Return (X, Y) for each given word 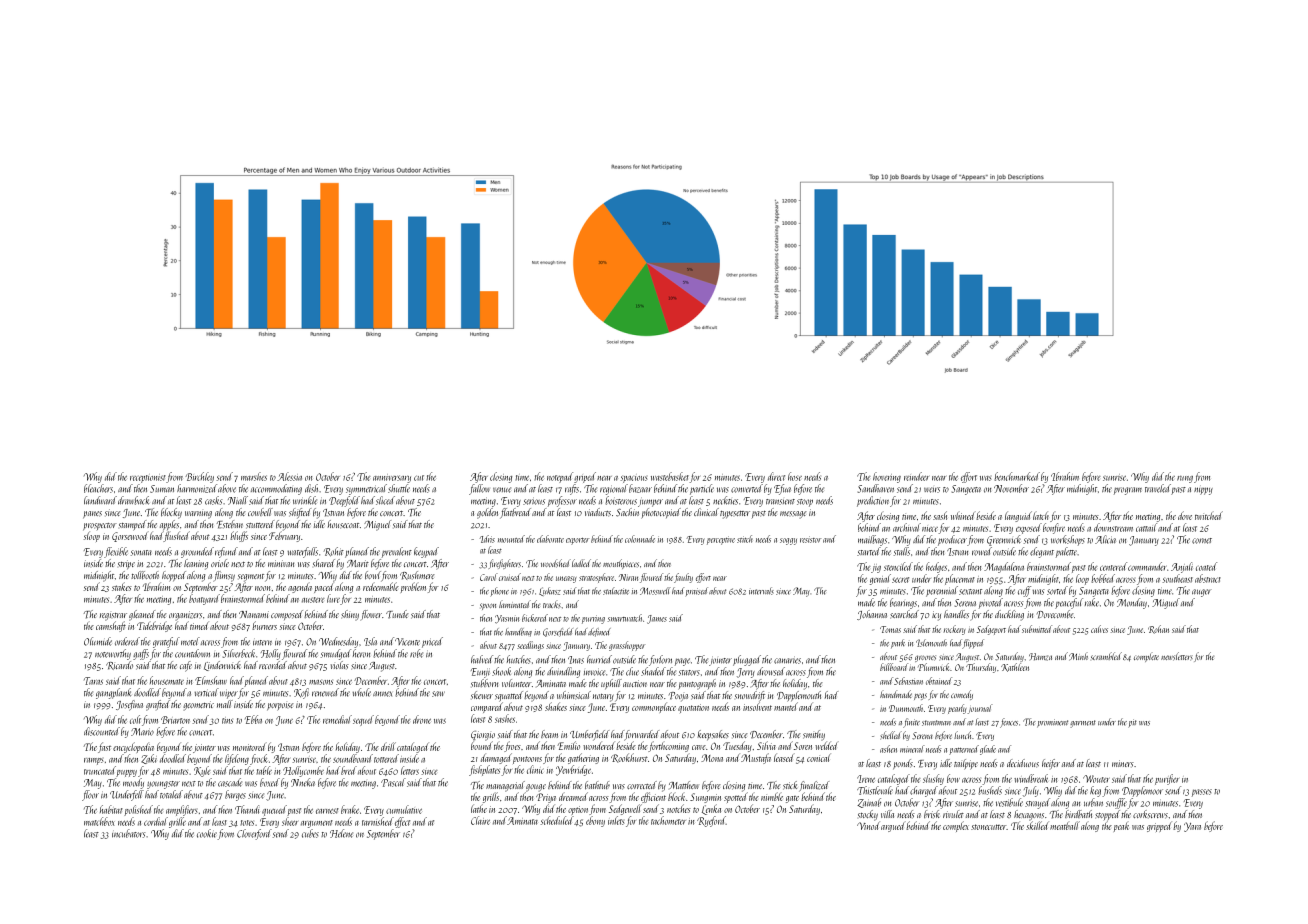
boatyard (204, 599)
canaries (787, 660)
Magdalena (1004, 567)
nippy (1203, 491)
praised (696, 592)
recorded (273, 665)
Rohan (1158, 629)
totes (247, 823)
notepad (560, 477)
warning (198, 515)
